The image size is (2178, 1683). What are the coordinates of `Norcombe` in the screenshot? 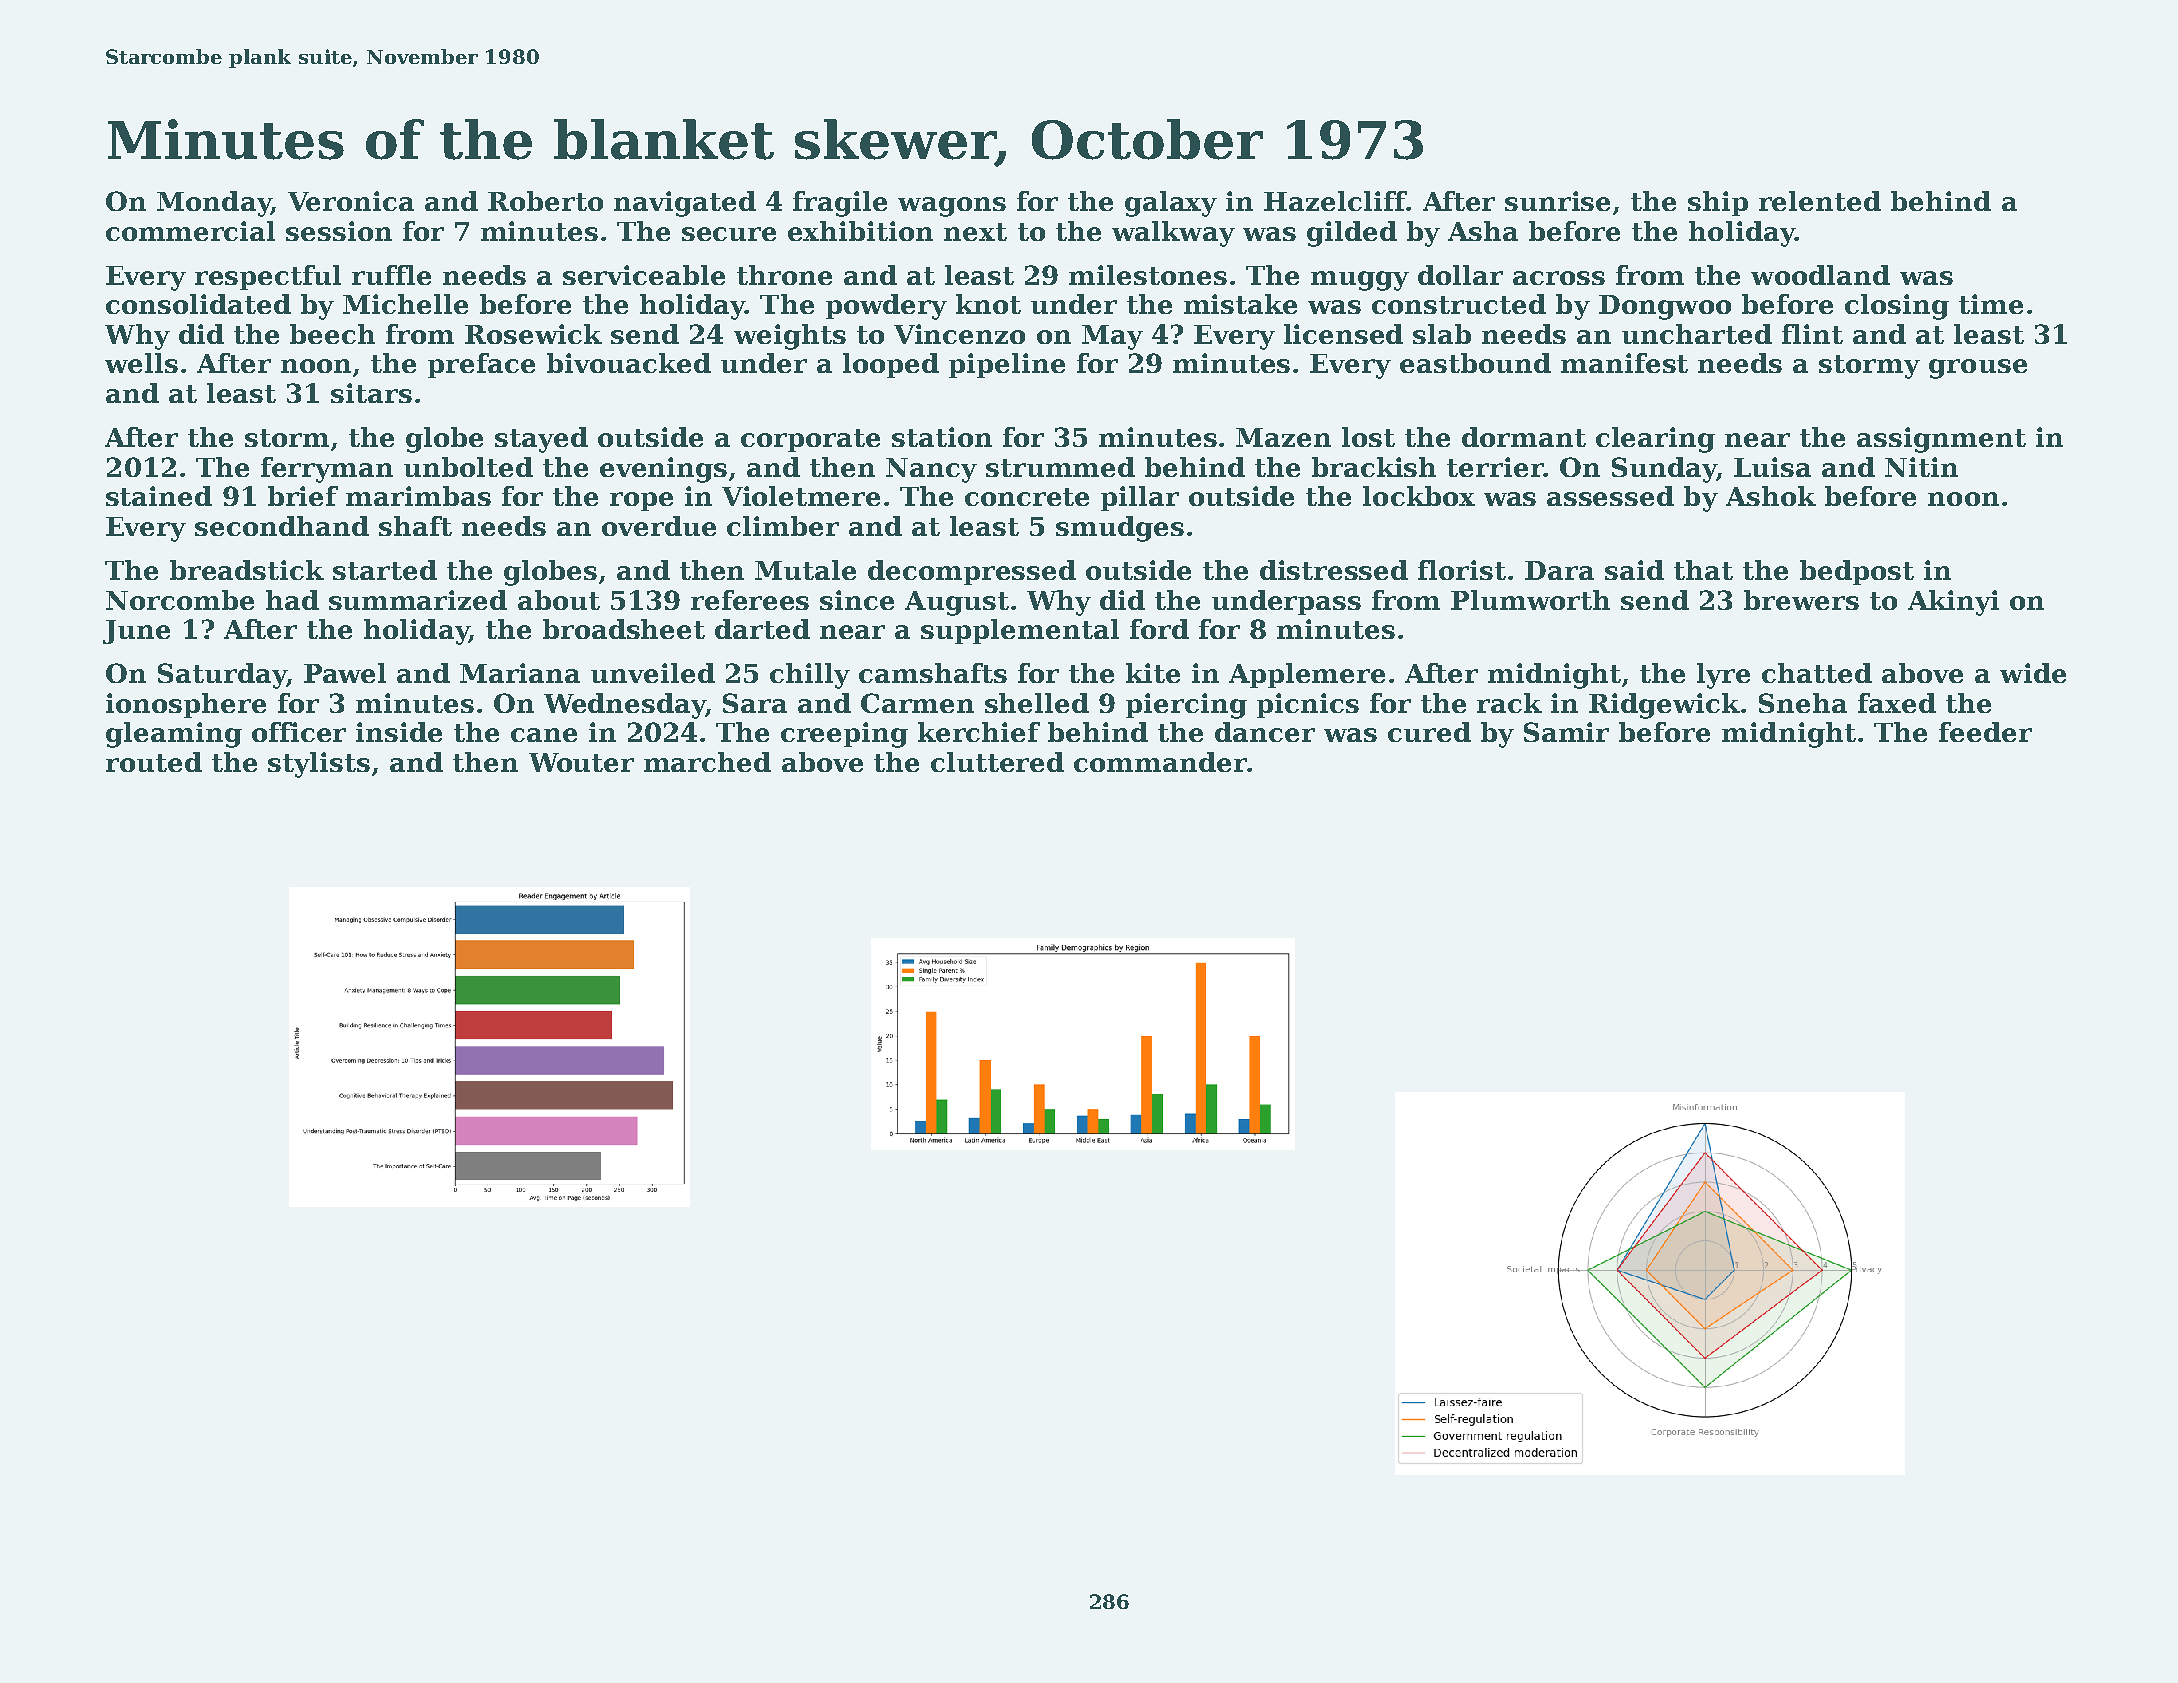 It's located at (180, 600).
